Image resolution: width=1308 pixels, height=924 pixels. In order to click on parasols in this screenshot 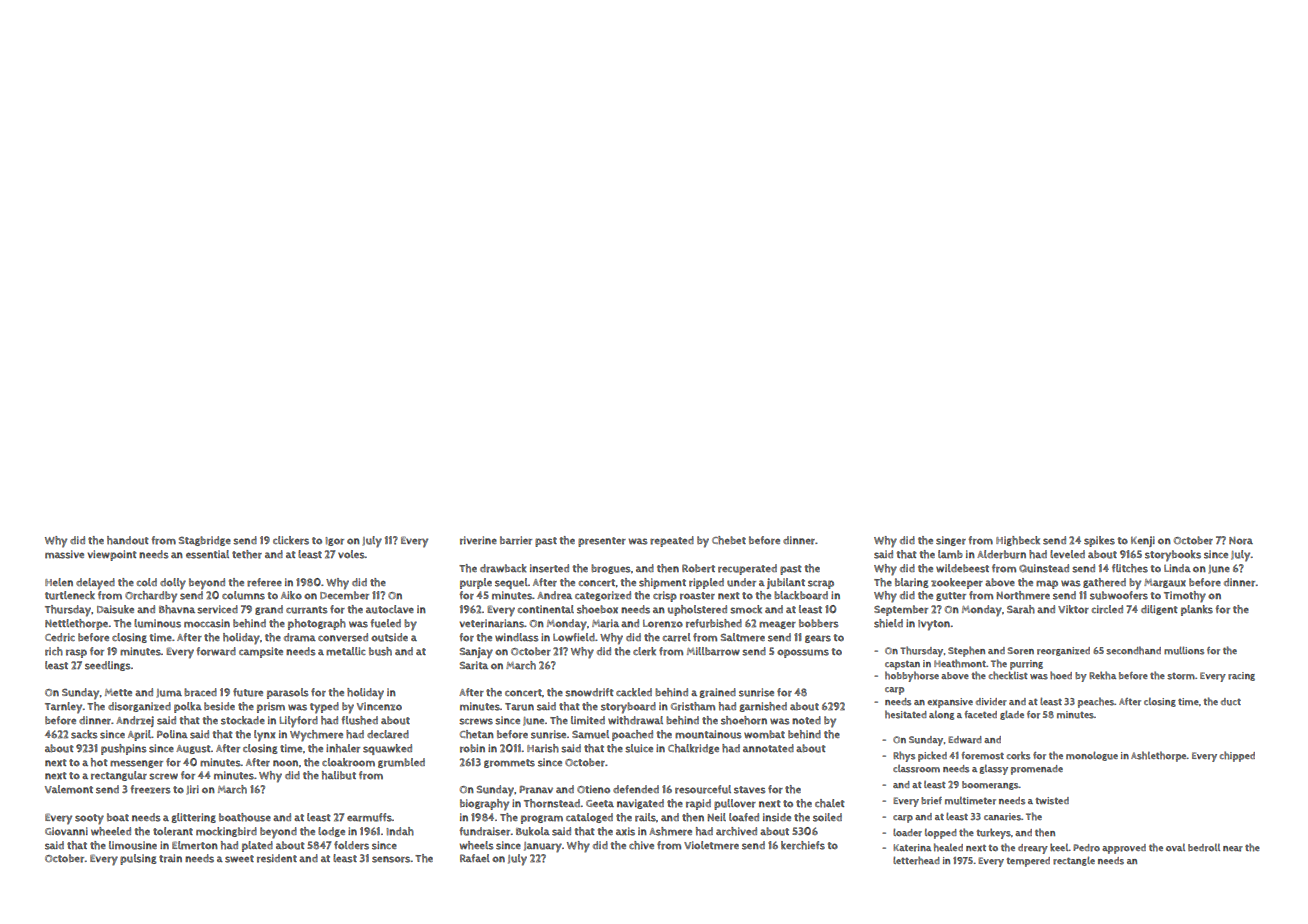, I will do `click(288, 693)`.
